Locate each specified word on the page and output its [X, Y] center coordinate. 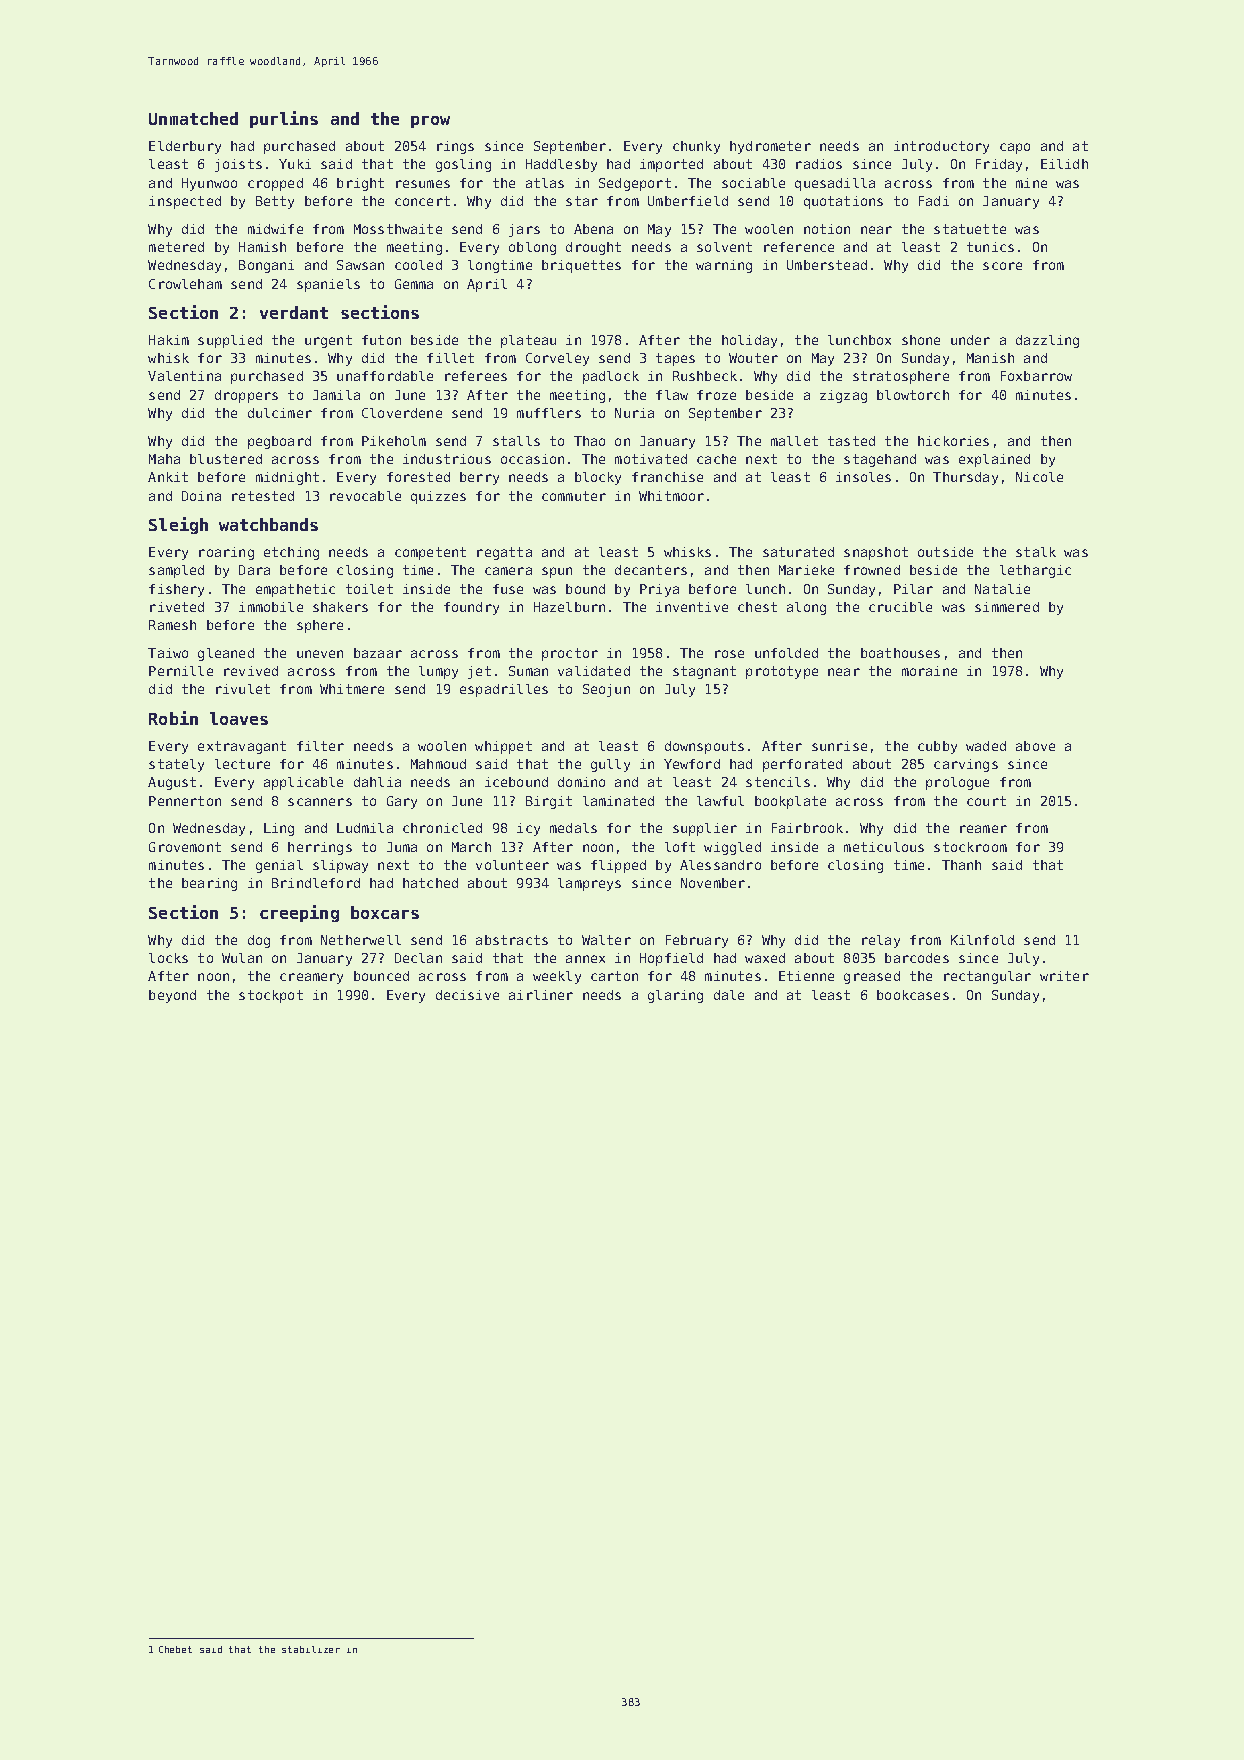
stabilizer [311, 1649]
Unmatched [193, 118]
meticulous [884, 847]
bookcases [913, 995]
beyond [172, 996]
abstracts [512, 940]
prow [430, 122]
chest [757, 607]
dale [729, 995]
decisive [467, 995]
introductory [941, 147]
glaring [675, 996]
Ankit [168, 477]
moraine [929, 671]
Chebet [175, 1649]
